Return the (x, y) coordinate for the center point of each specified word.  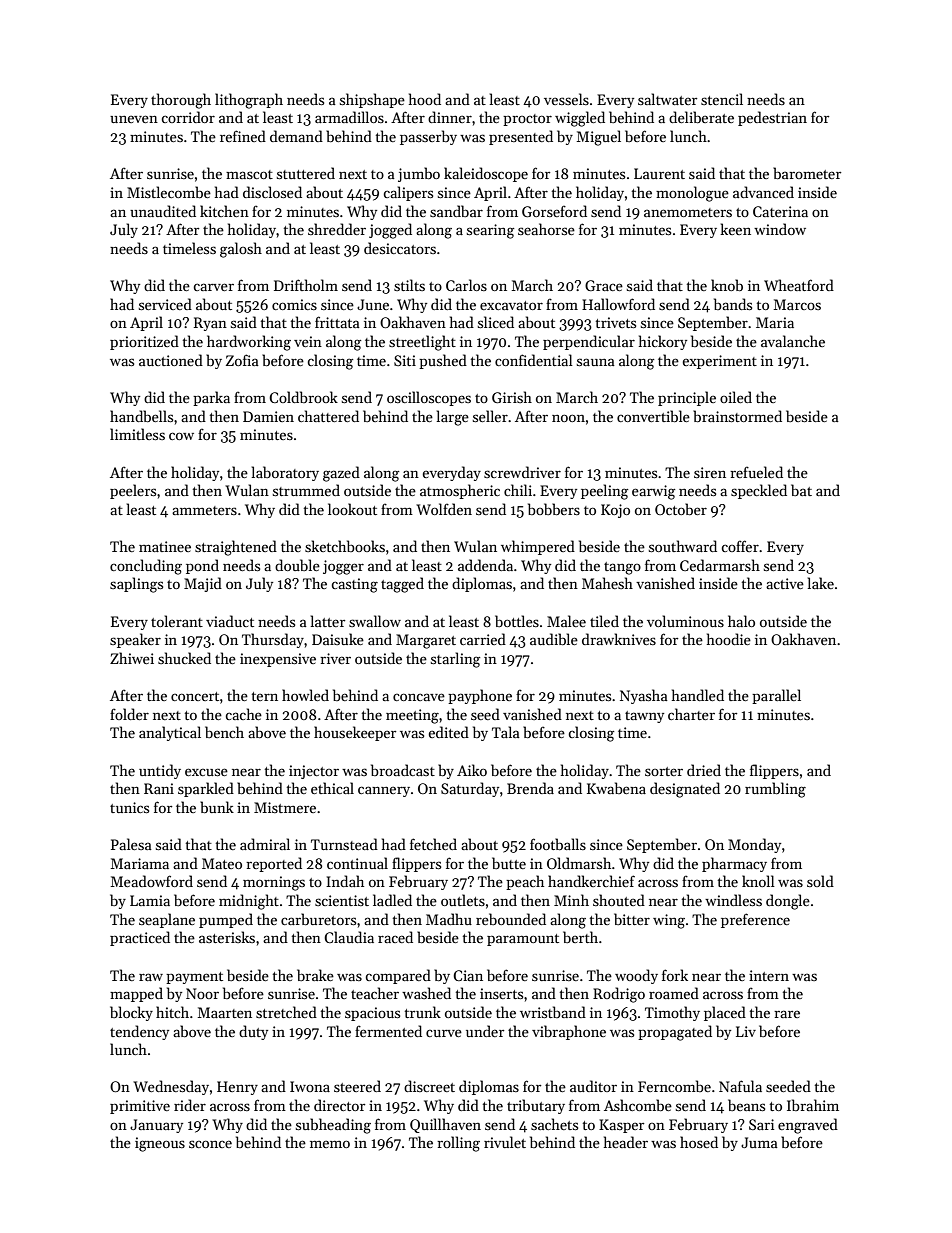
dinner (450, 117)
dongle (788, 902)
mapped (136, 994)
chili (518, 490)
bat (801, 490)
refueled (756, 472)
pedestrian (772, 118)
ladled (392, 900)
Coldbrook (303, 397)
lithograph (249, 101)
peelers (133, 491)
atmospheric (460, 491)
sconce (210, 1144)
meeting (412, 716)
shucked (184, 658)
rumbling (775, 790)
